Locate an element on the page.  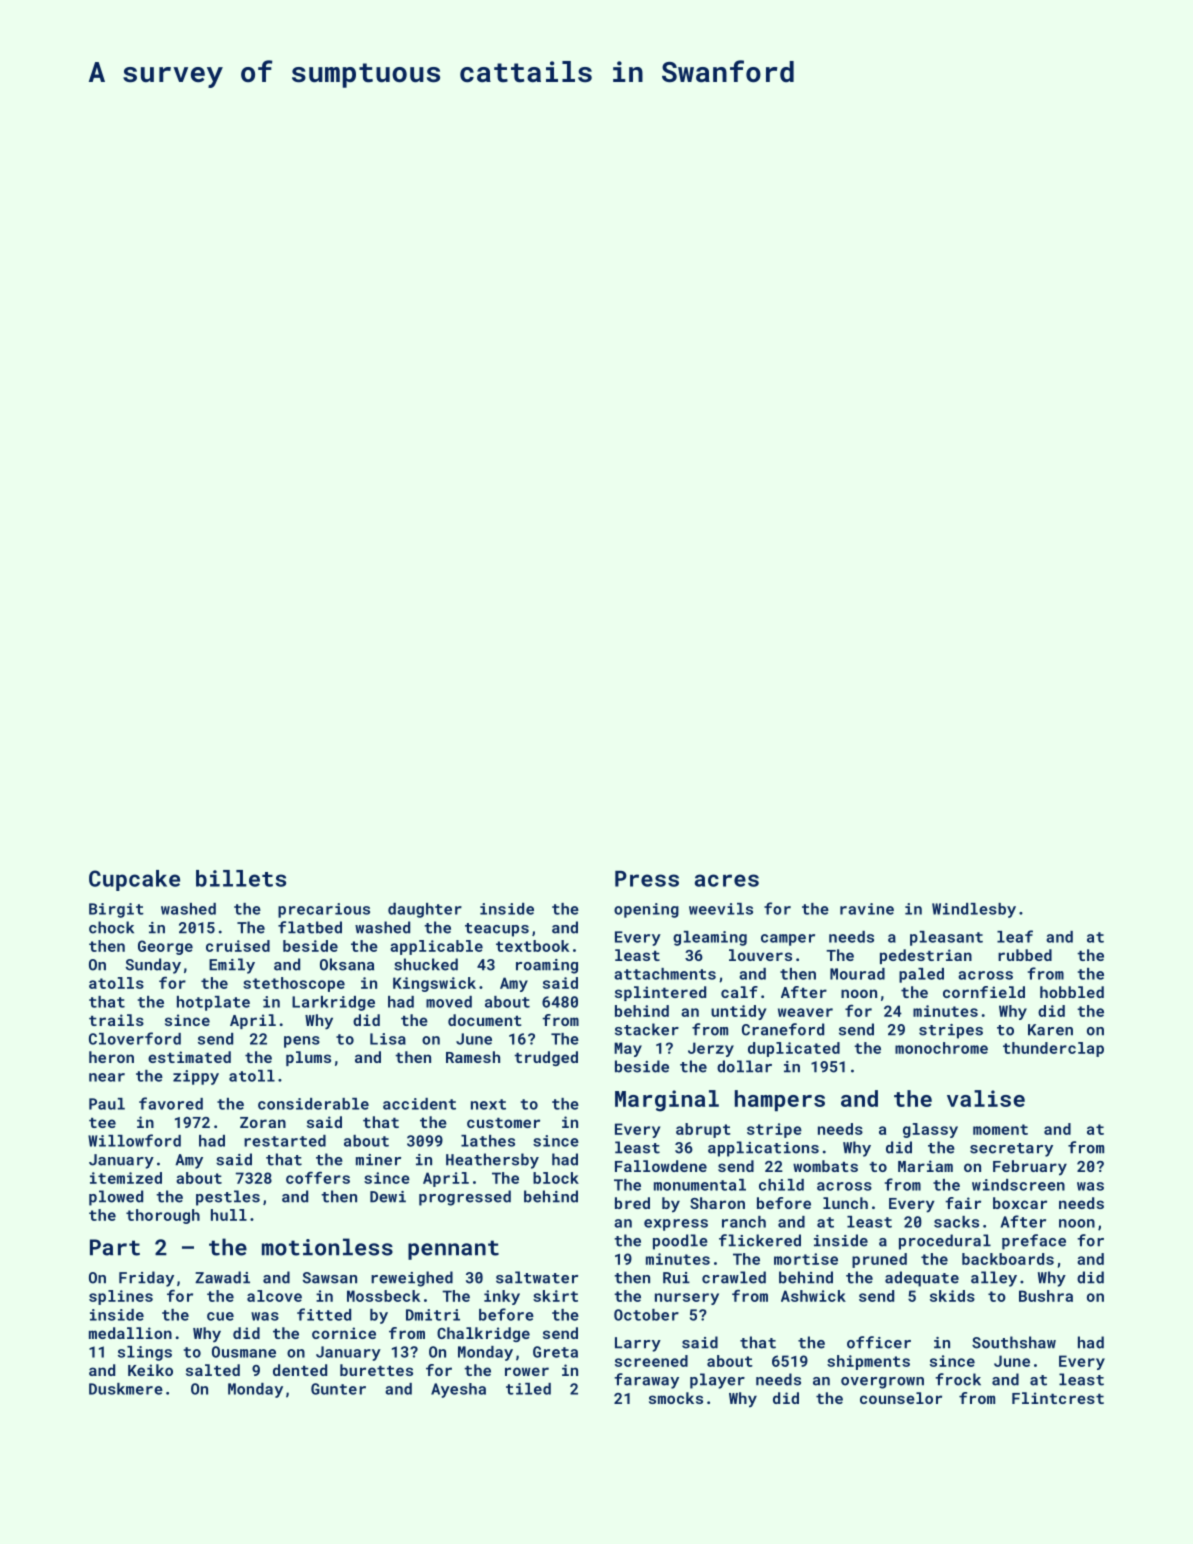
slings is located at coordinates (145, 1353).
